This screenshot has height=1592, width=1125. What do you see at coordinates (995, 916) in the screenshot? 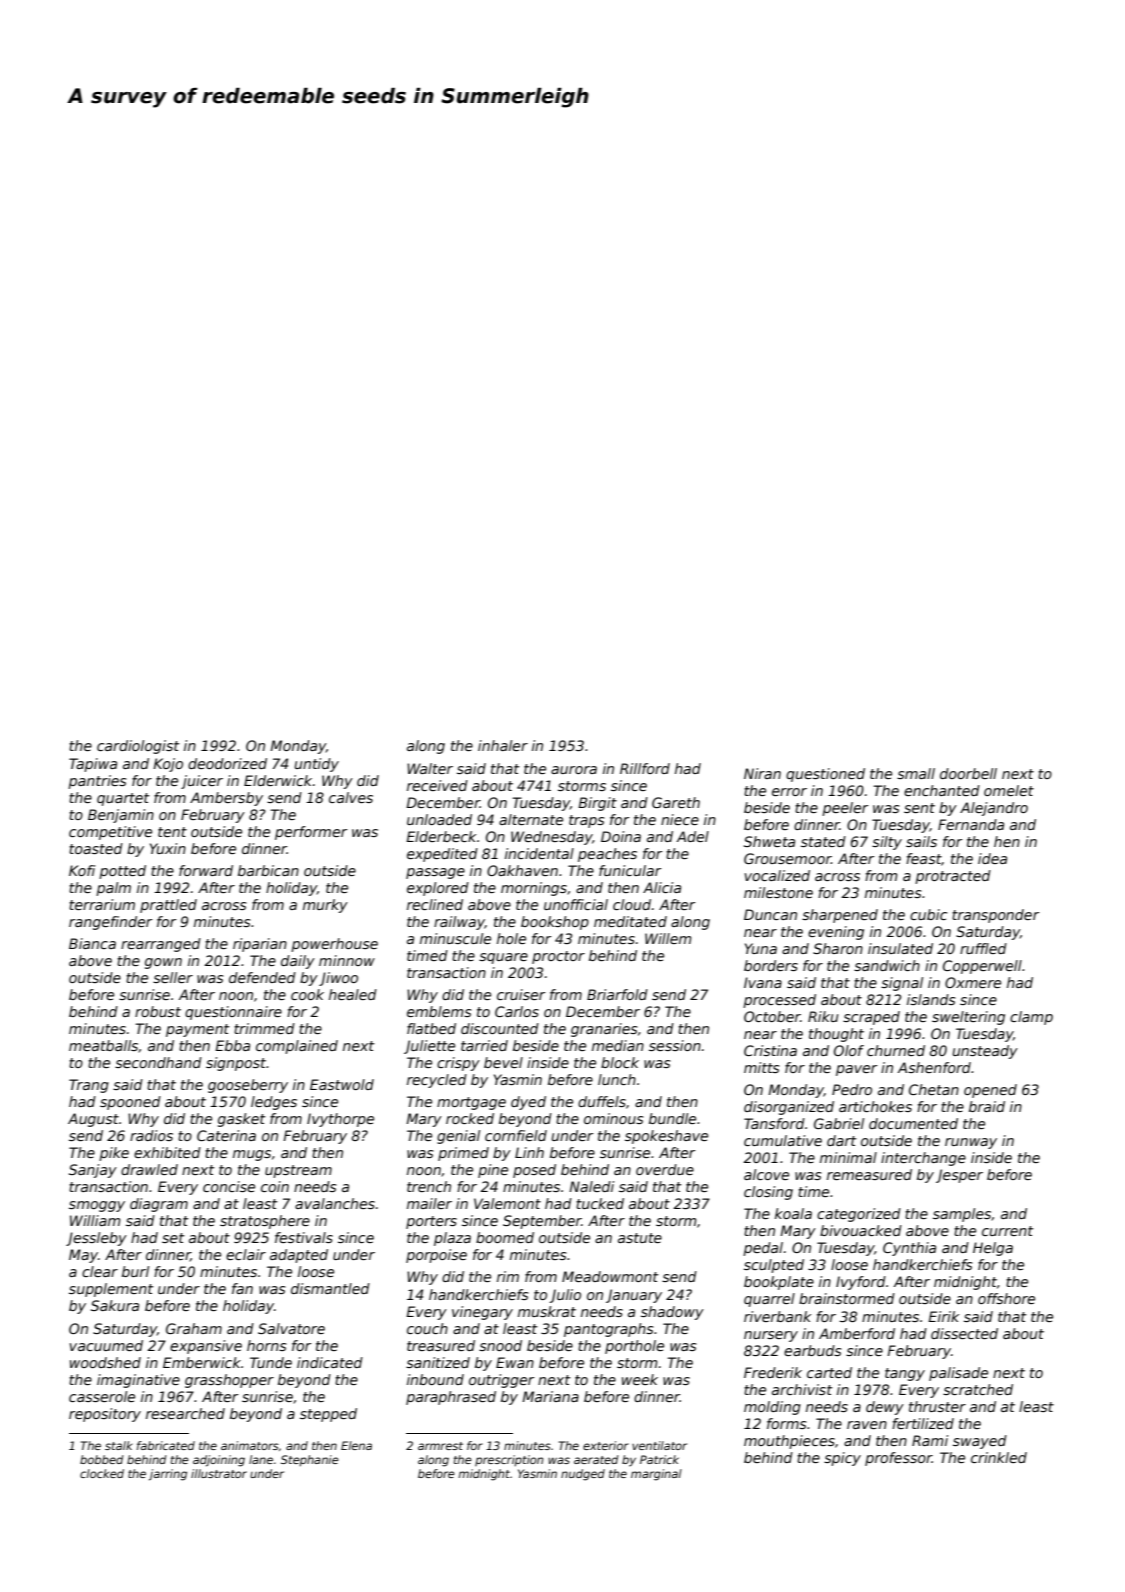
I see `transponder` at bounding box center [995, 916].
